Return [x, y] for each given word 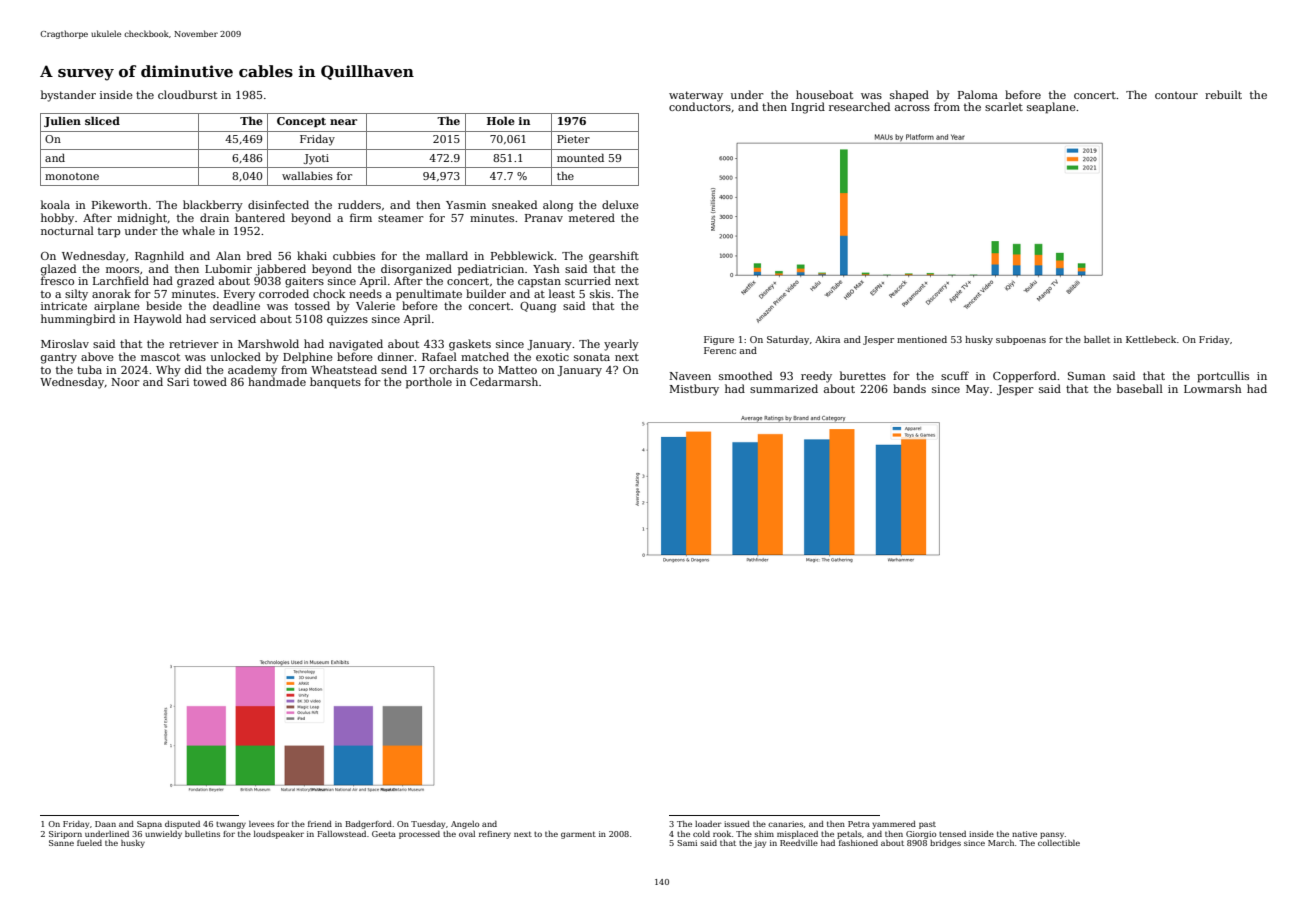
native [1024, 834]
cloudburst [187, 94]
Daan [105, 824]
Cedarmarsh [504, 381]
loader [708, 824]
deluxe [620, 204]
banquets [335, 383]
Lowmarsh [1213, 388]
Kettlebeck [1151, 339]
